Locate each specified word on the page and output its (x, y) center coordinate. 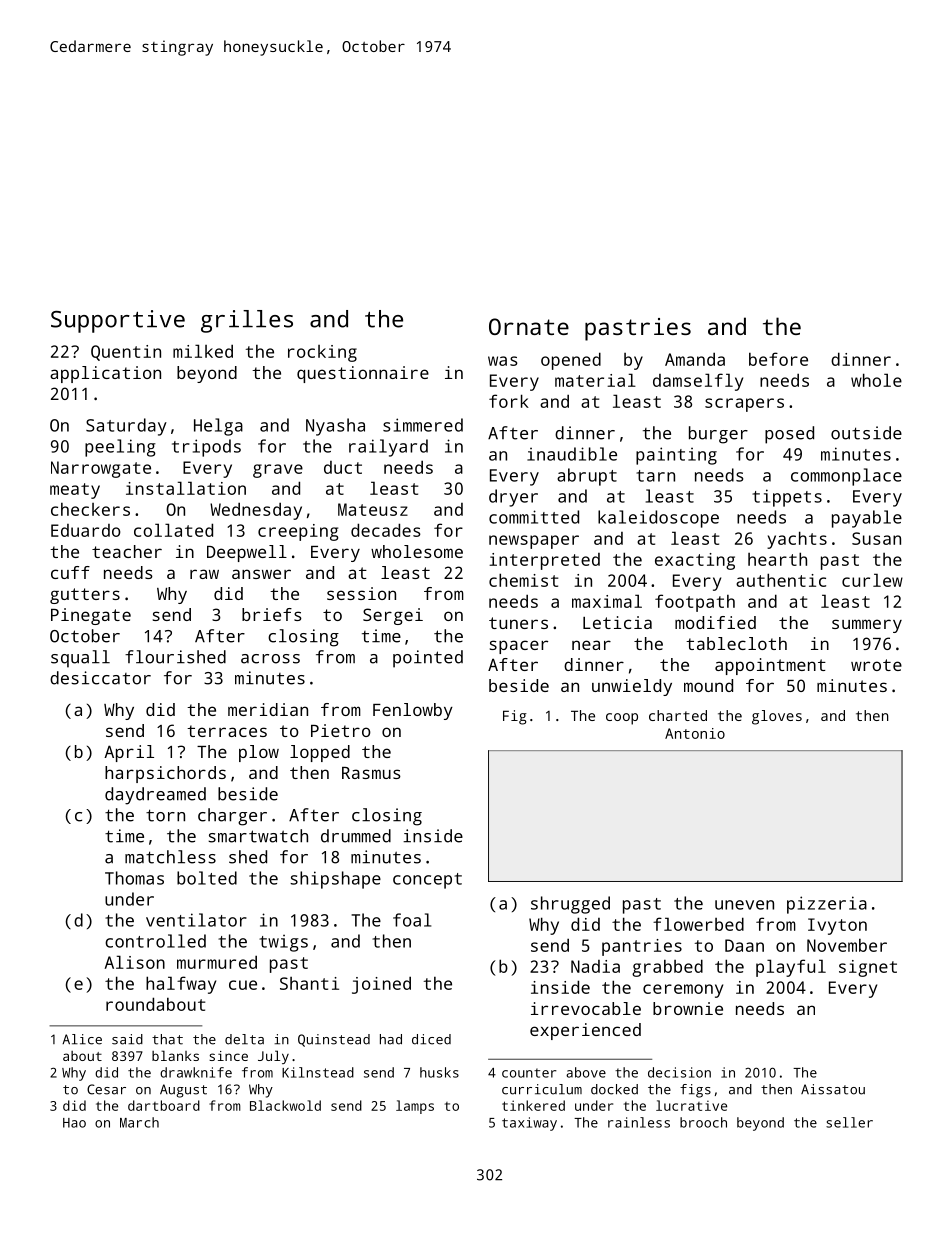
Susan (876, 538)
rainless (639, 1122)
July (273, 1057)
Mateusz (373, 509)
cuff (70, 572)
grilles (247, 321)
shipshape (335, 880)
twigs (283, 943)
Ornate (529, 326)
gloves (777, 717)
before (778, 359)
